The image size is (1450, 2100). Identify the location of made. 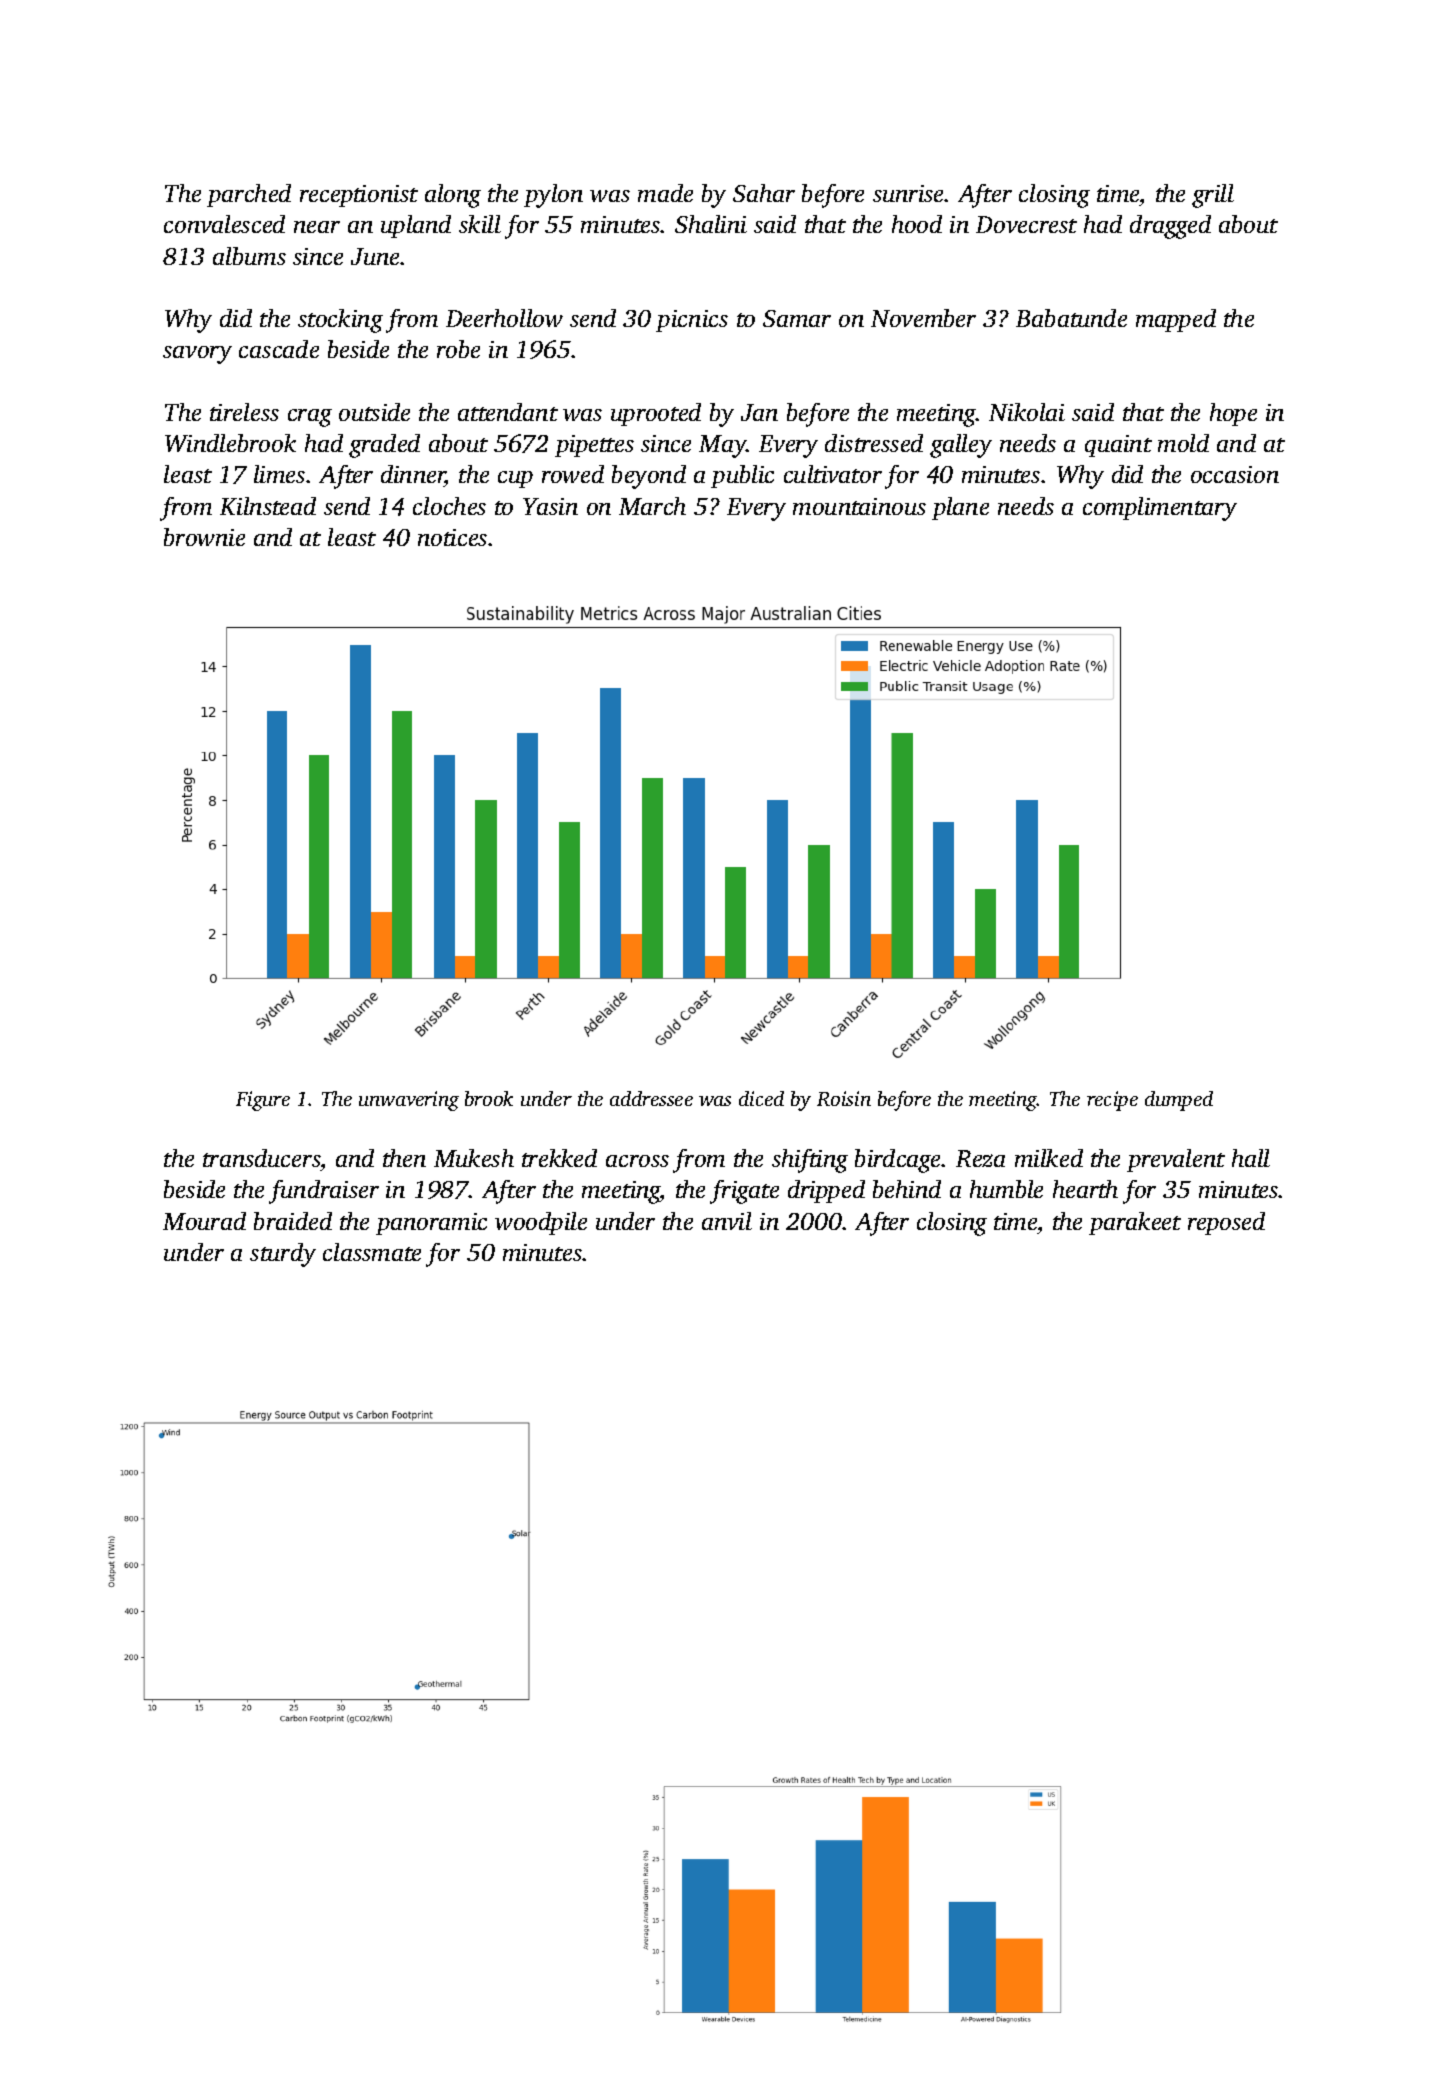
(665, 193).
